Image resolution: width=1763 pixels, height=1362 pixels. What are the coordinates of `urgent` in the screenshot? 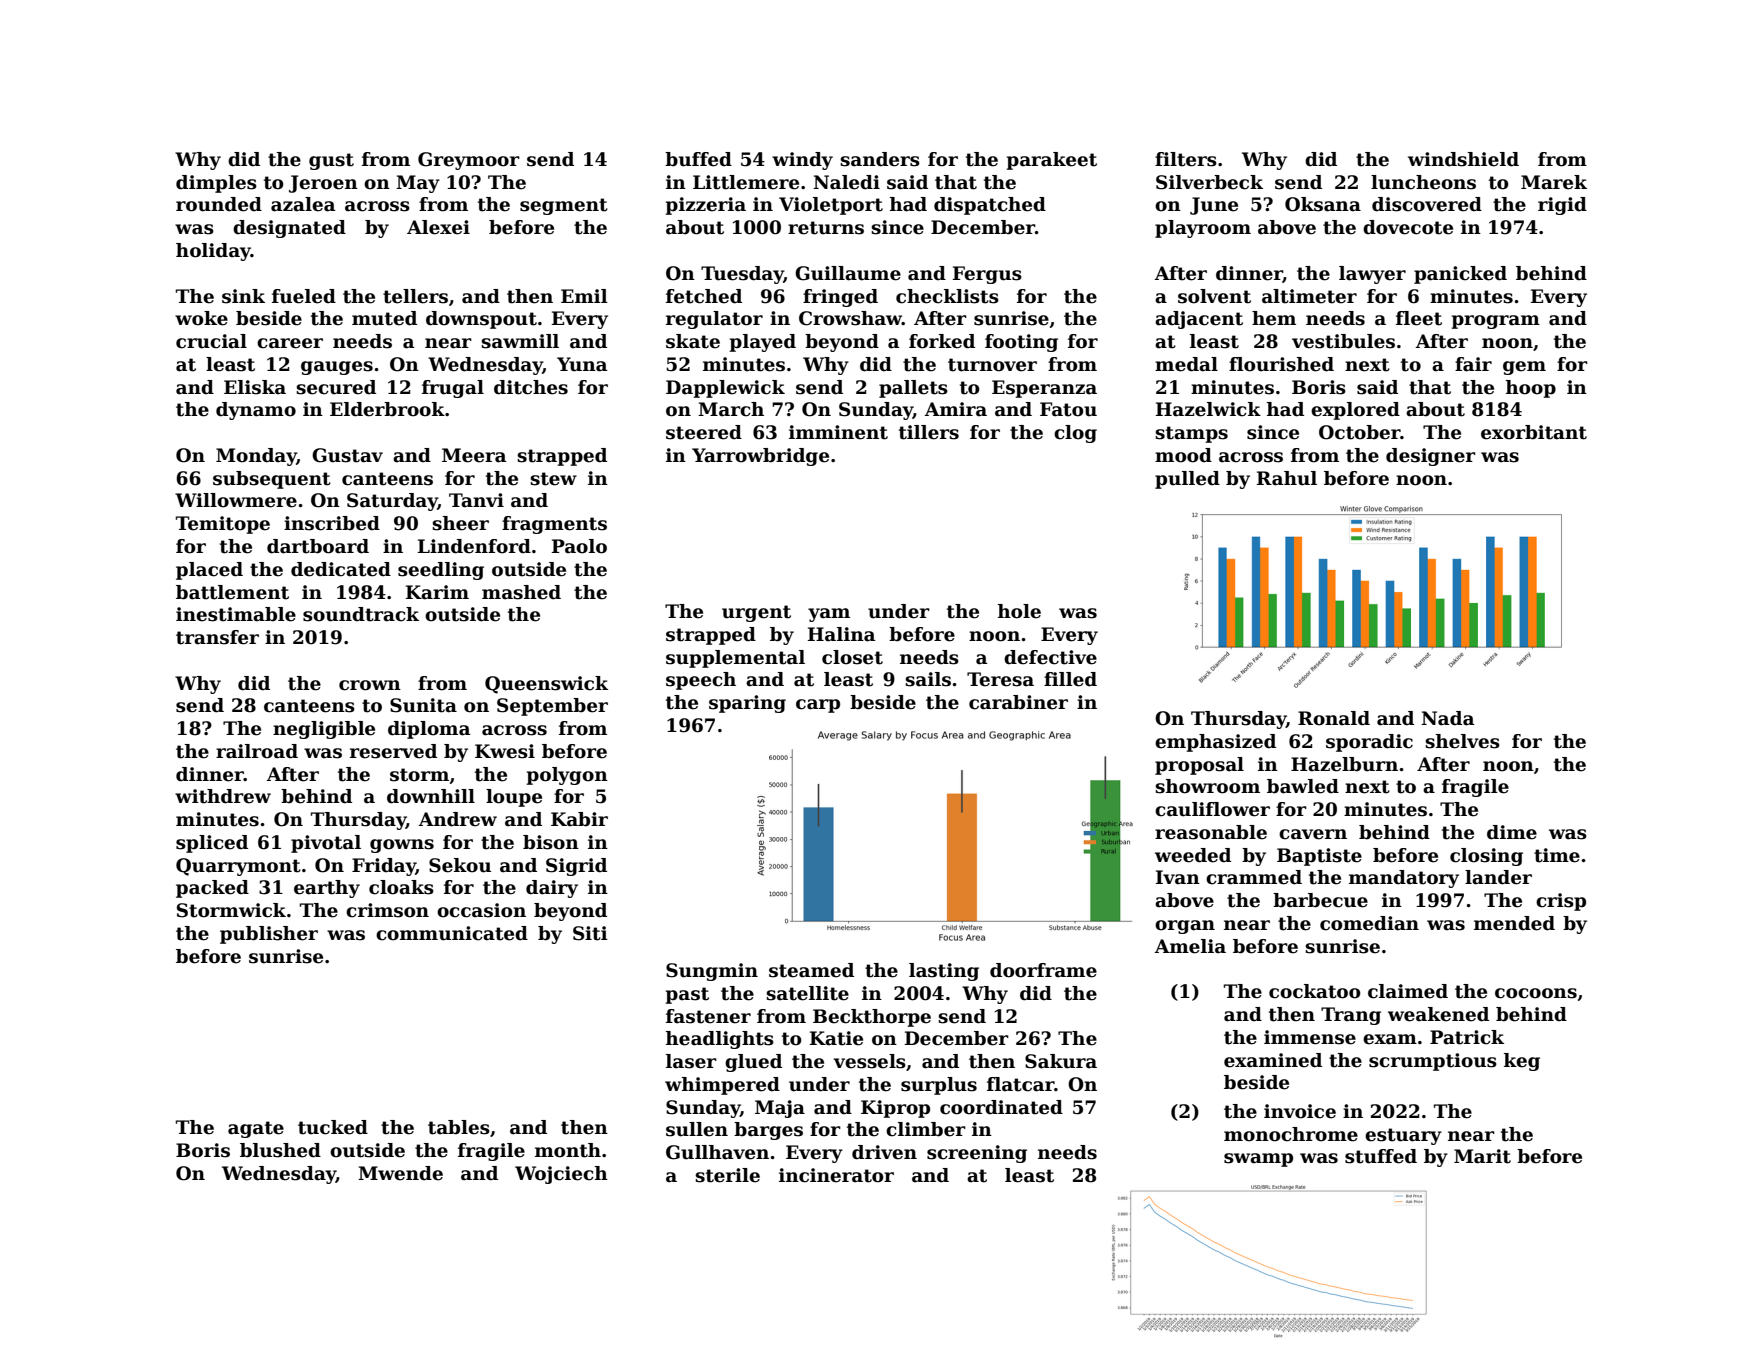 It's located at (756, 613).
